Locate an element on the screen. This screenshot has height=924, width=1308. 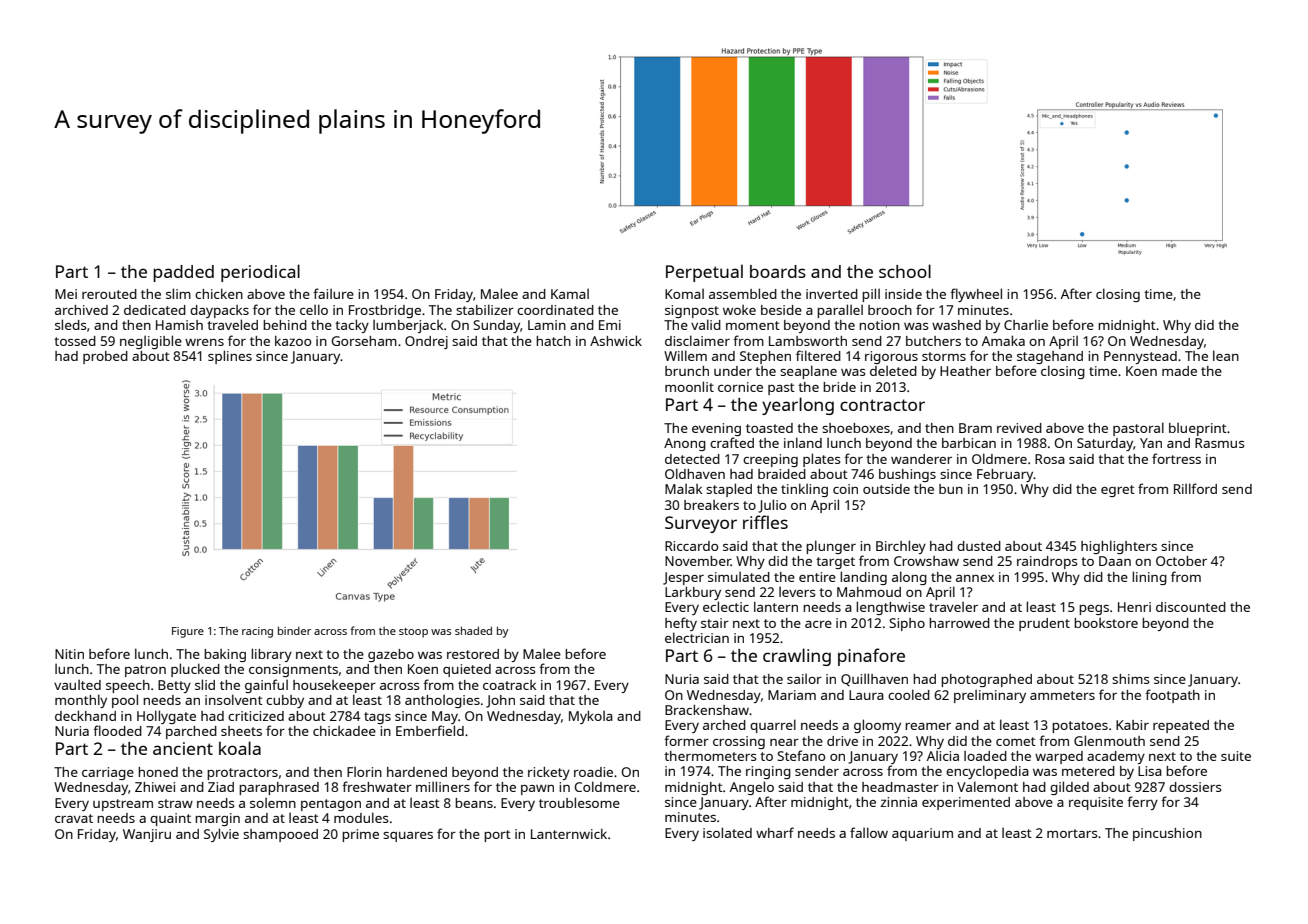
Anong is located at coordinates (685, 444).
